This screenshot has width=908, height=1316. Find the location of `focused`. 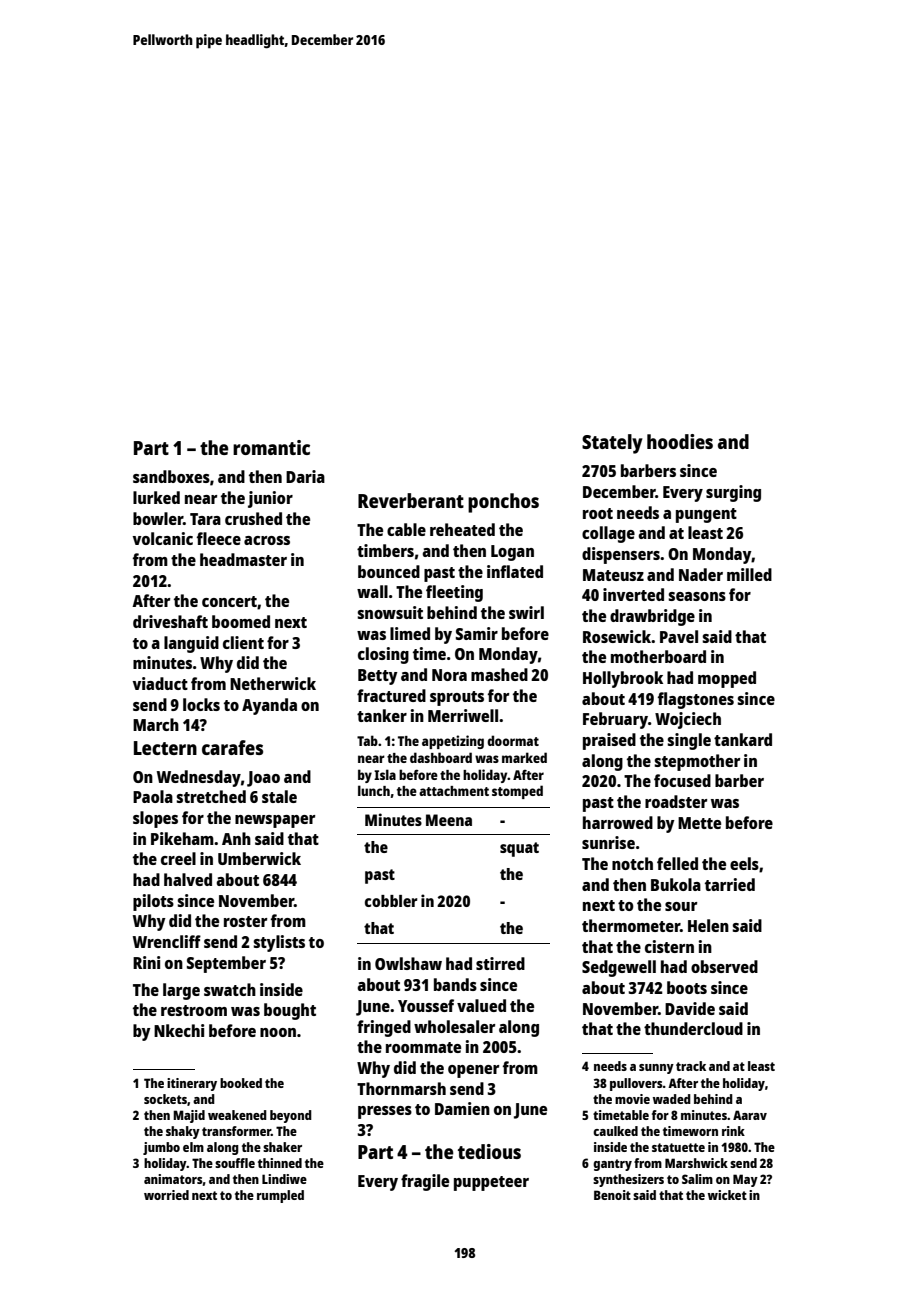

focused is located at coordinates (682, 780).
